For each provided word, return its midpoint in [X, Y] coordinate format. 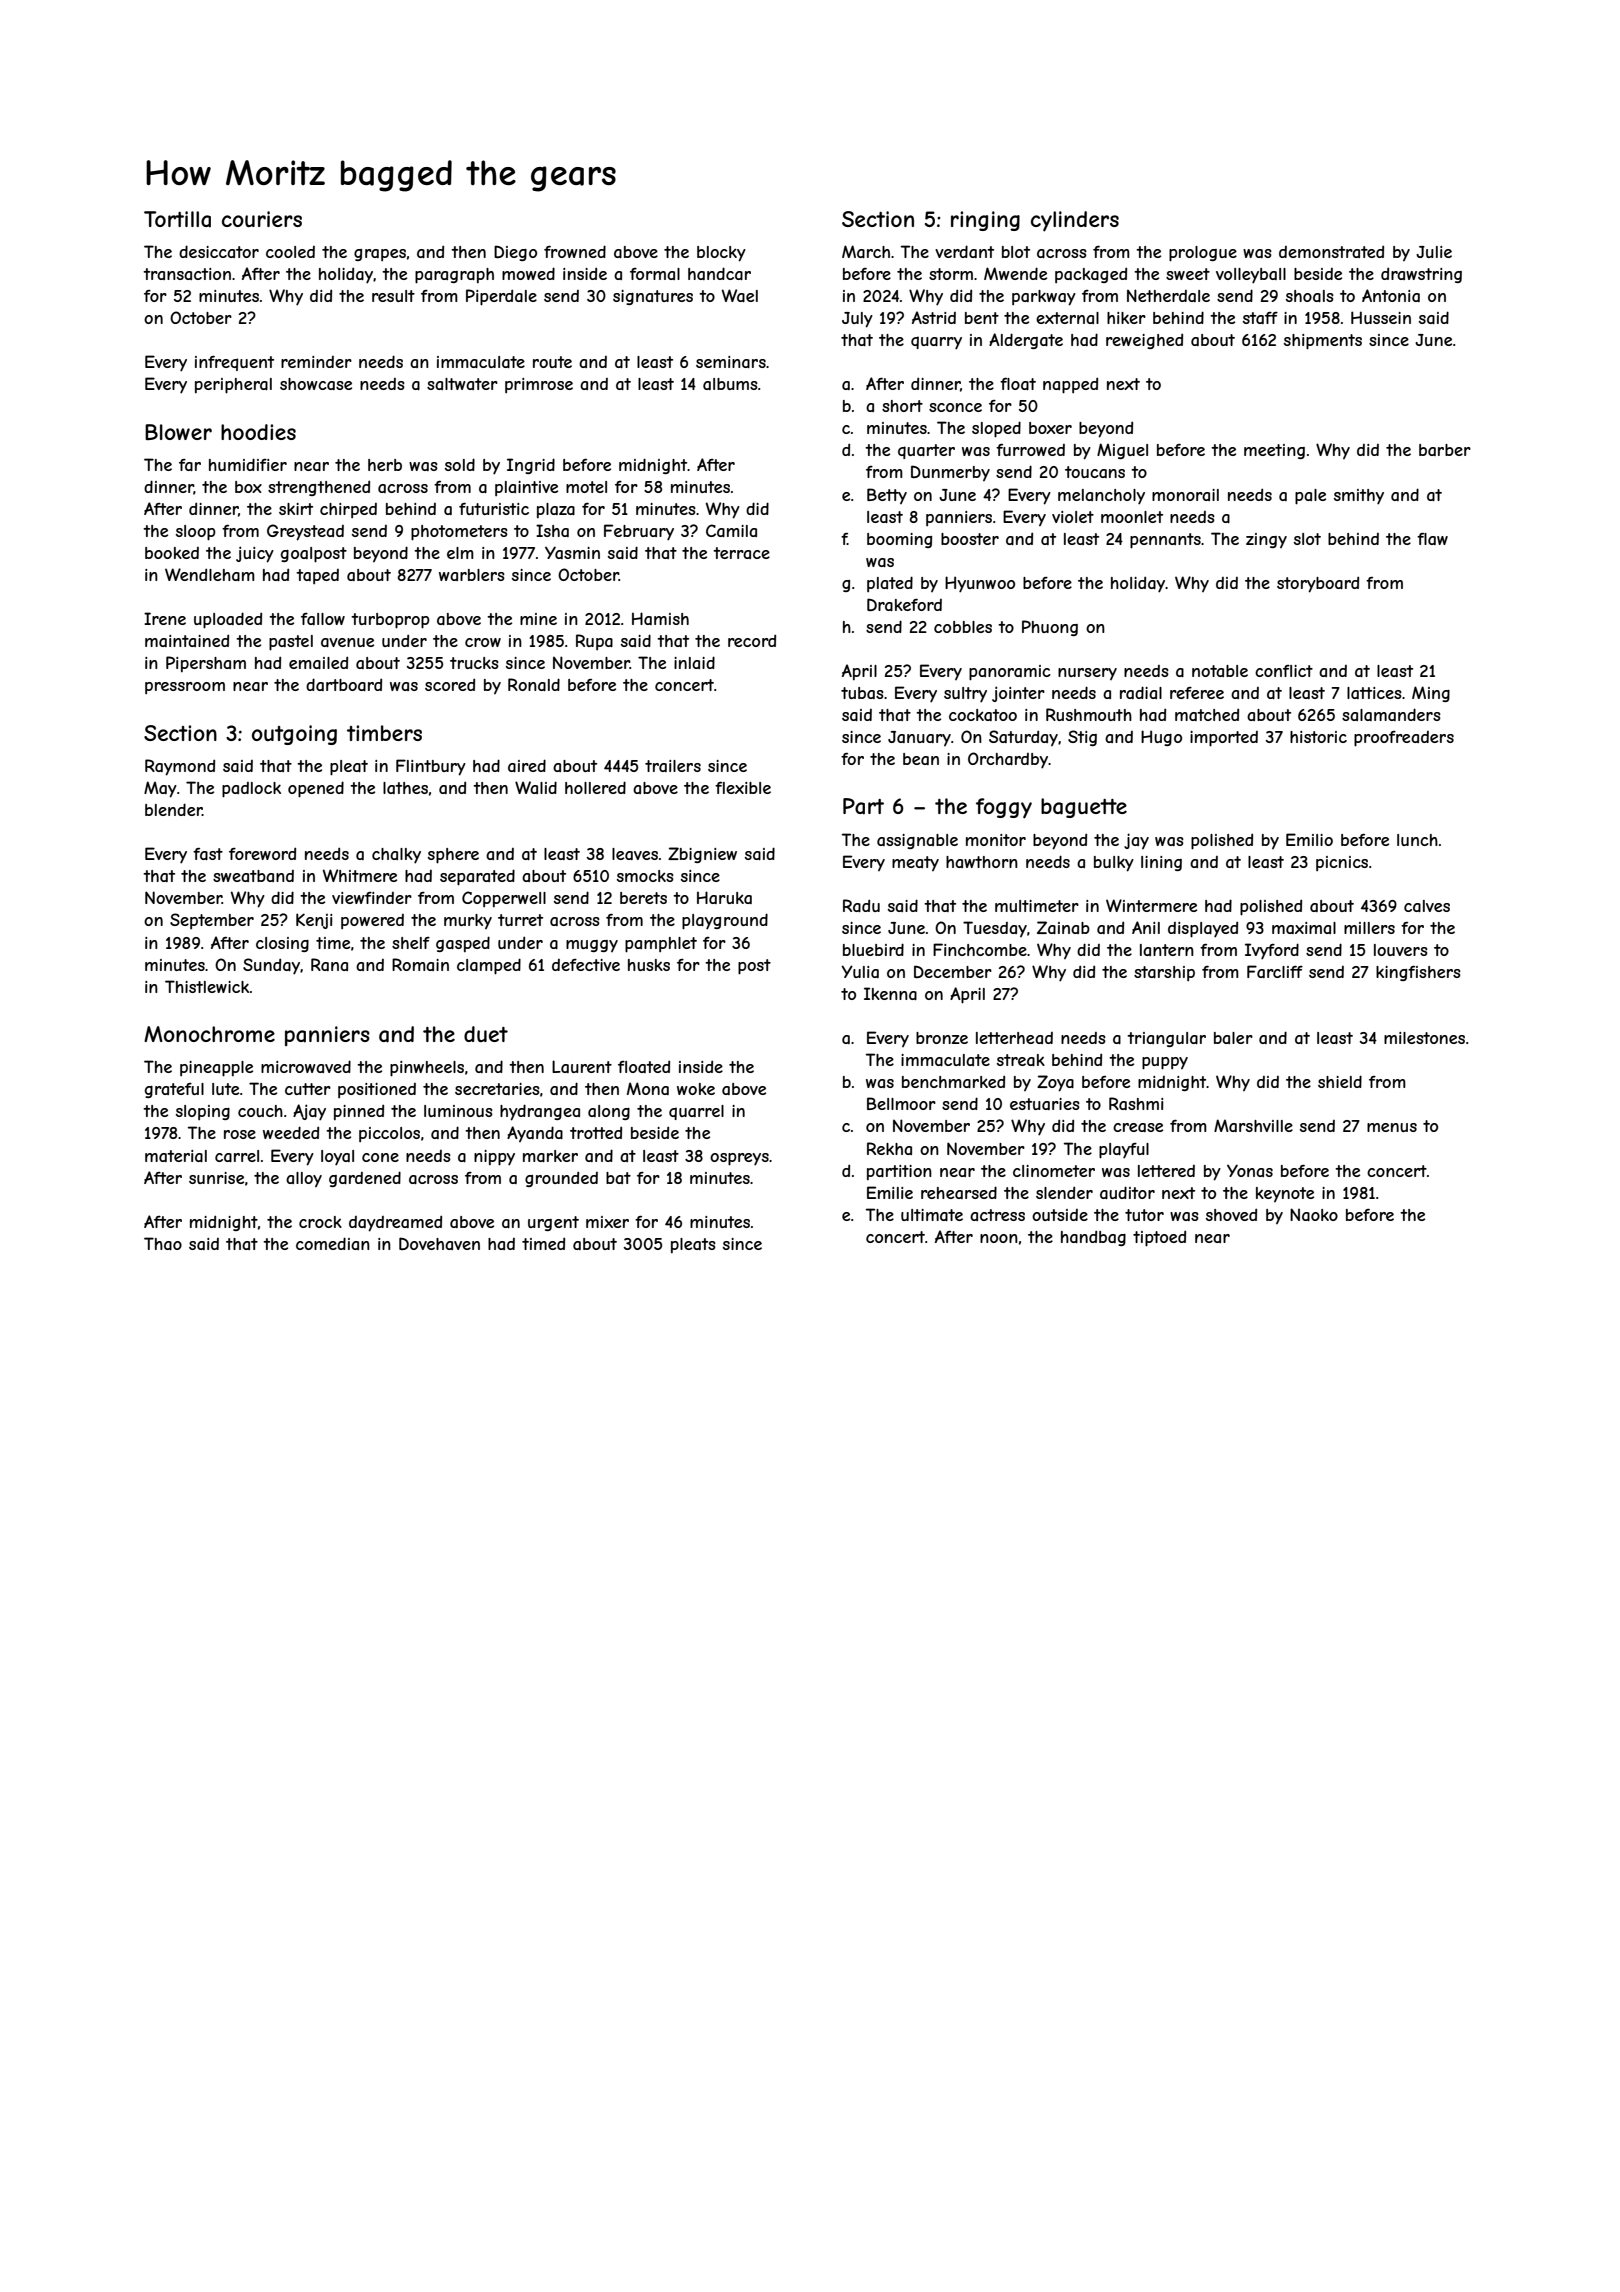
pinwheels [427, 1069]
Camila [731, 530]
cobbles [963, 627]
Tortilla [177, 219]
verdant [964, 251]
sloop [196, 533]
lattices [1374, 693]
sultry [965, 695]
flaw [1432, 539]
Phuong [1050, 628]
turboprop [390, 621]
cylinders [1075, 221]
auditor [1127, 1192]
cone [380, 1157]
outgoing [294, 735]
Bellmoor [901, 1103]
